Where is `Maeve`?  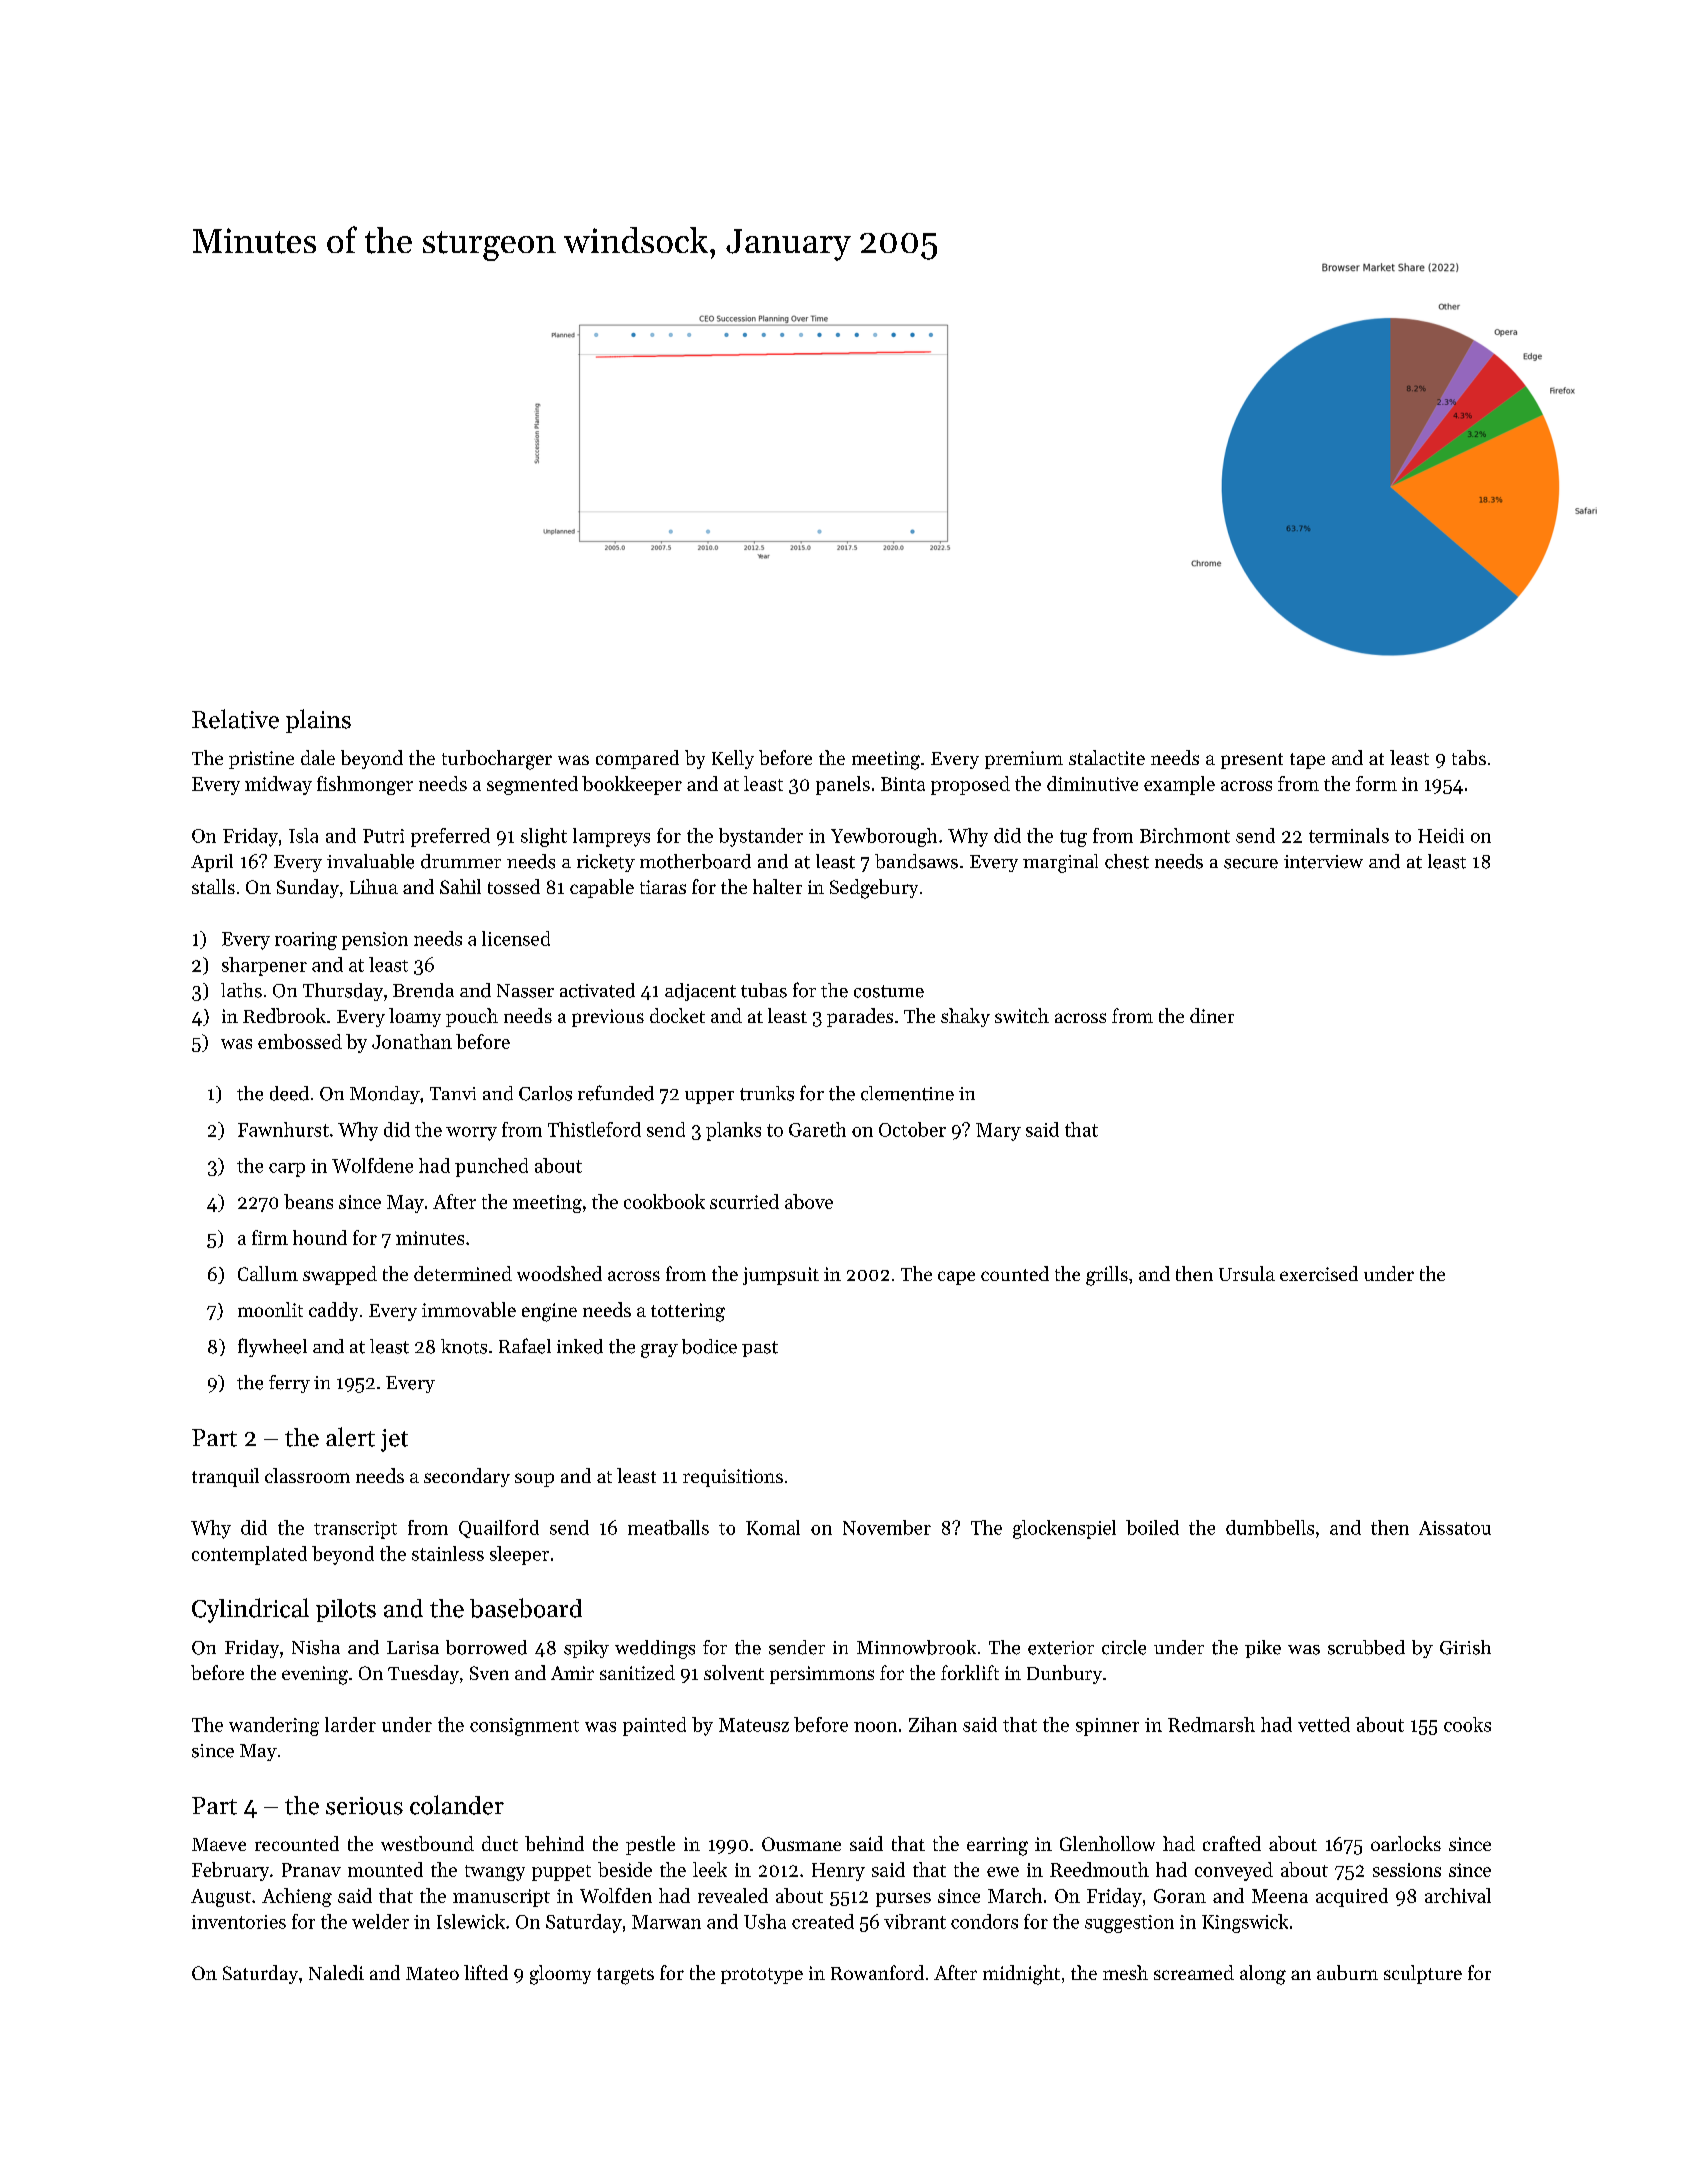
Maeve is located at coordinates (219, 1844).
